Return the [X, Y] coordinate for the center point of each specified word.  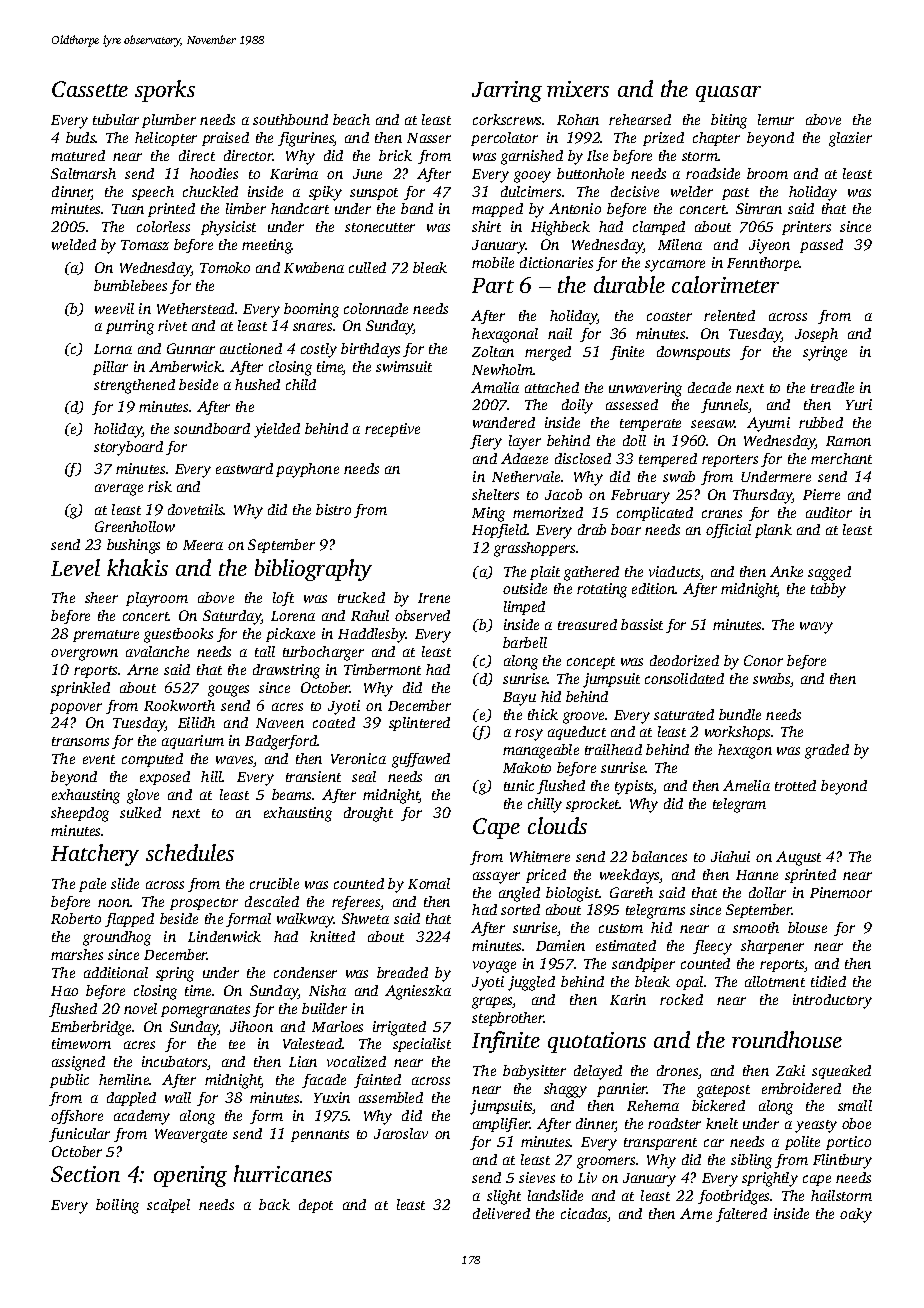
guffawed [421, 760]
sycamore [675, 266]
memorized [548, 512]
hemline [124, 1079]
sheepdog [80, 814]
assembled [391, 1097]
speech [153, 193]
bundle [740, 714]
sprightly [770, 1179]
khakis [137, 567]
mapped [497, 210]
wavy [816, 628]
